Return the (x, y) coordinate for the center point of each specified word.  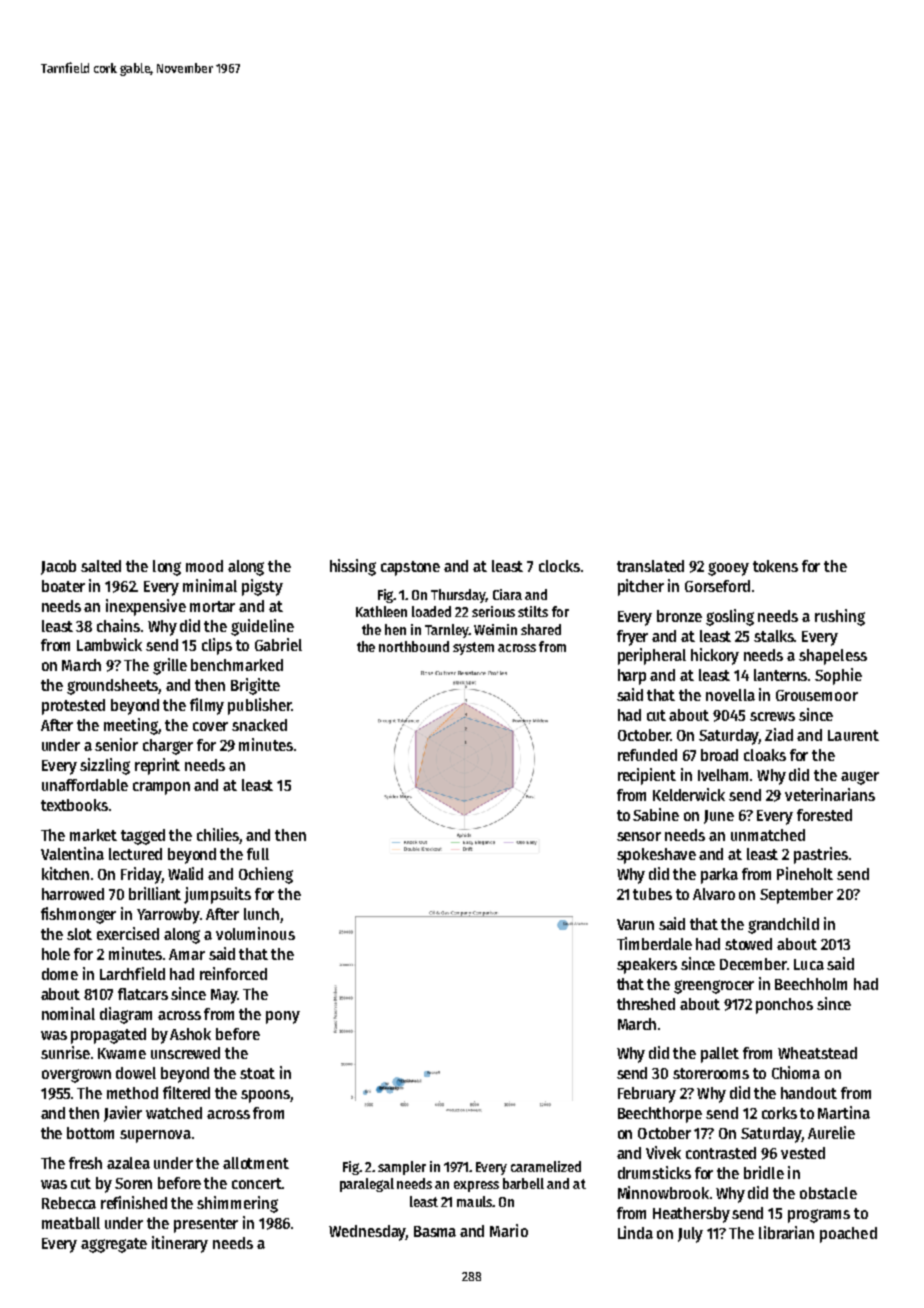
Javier (123, 1114)
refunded (647, 755)
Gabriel (278, 644)
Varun (635, 924)
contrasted (721, 1153)
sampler (402, 1168)
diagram (126, 1015)
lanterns (781, 675)
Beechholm (811, 984)
